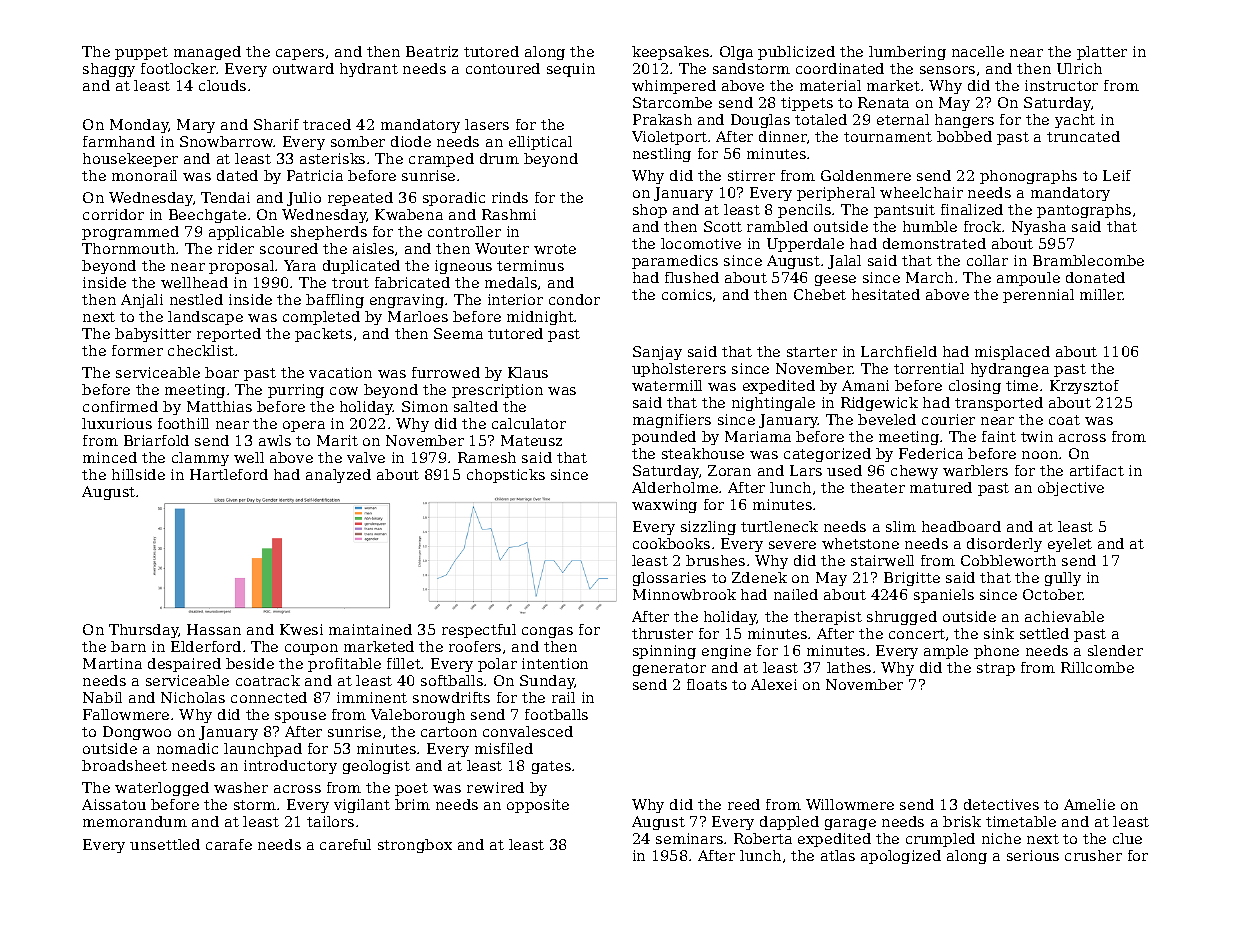  What do you see at coordinates (820, 294) in the screenshot?
I see `Chebet` at bounding box center [820, 294].
